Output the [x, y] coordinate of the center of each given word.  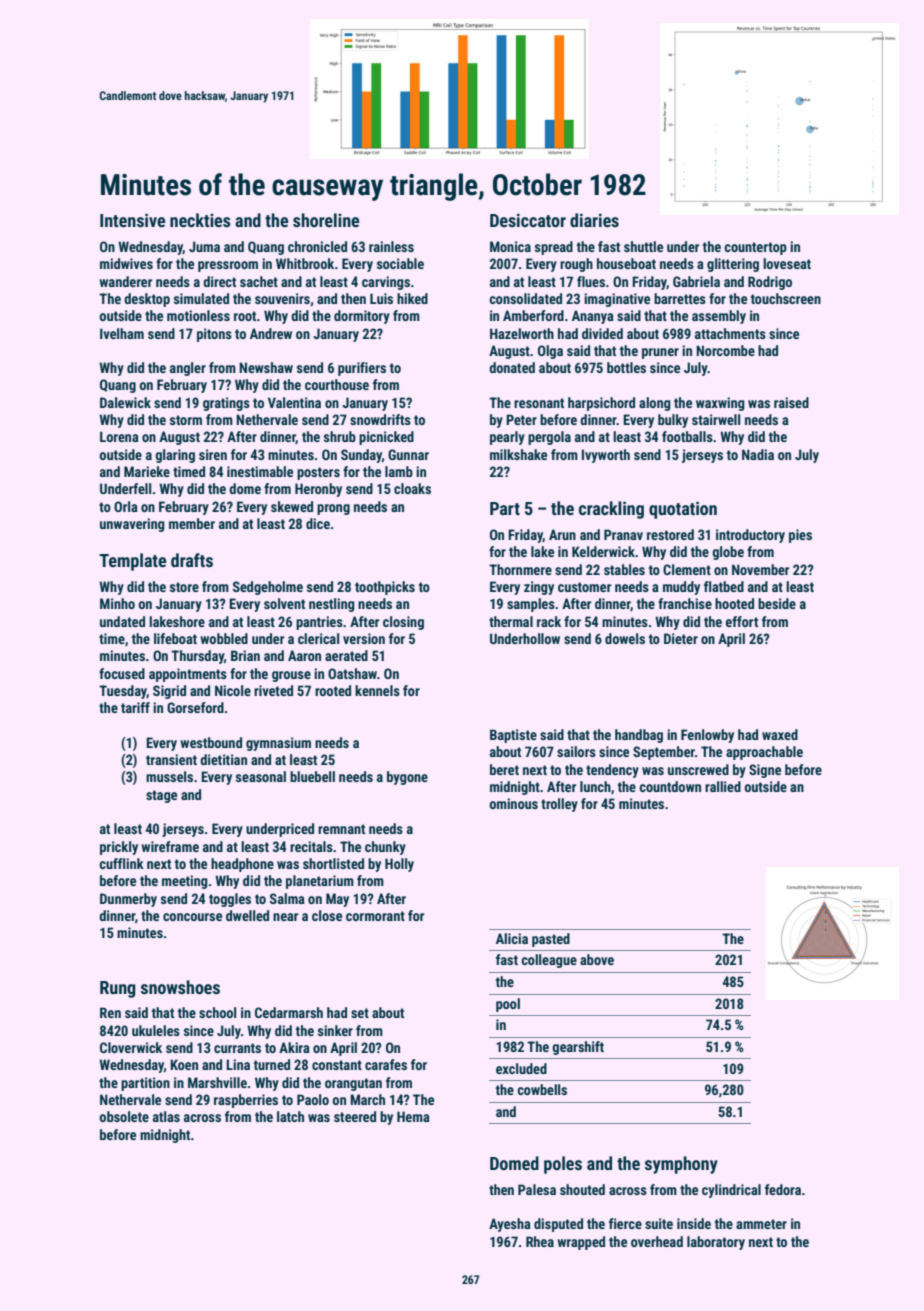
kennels [377, 690]
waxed [780, 734]
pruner [660, 353]
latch [290, 1116]
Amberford [533, 315]
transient [171, 759]
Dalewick [125, 402]
